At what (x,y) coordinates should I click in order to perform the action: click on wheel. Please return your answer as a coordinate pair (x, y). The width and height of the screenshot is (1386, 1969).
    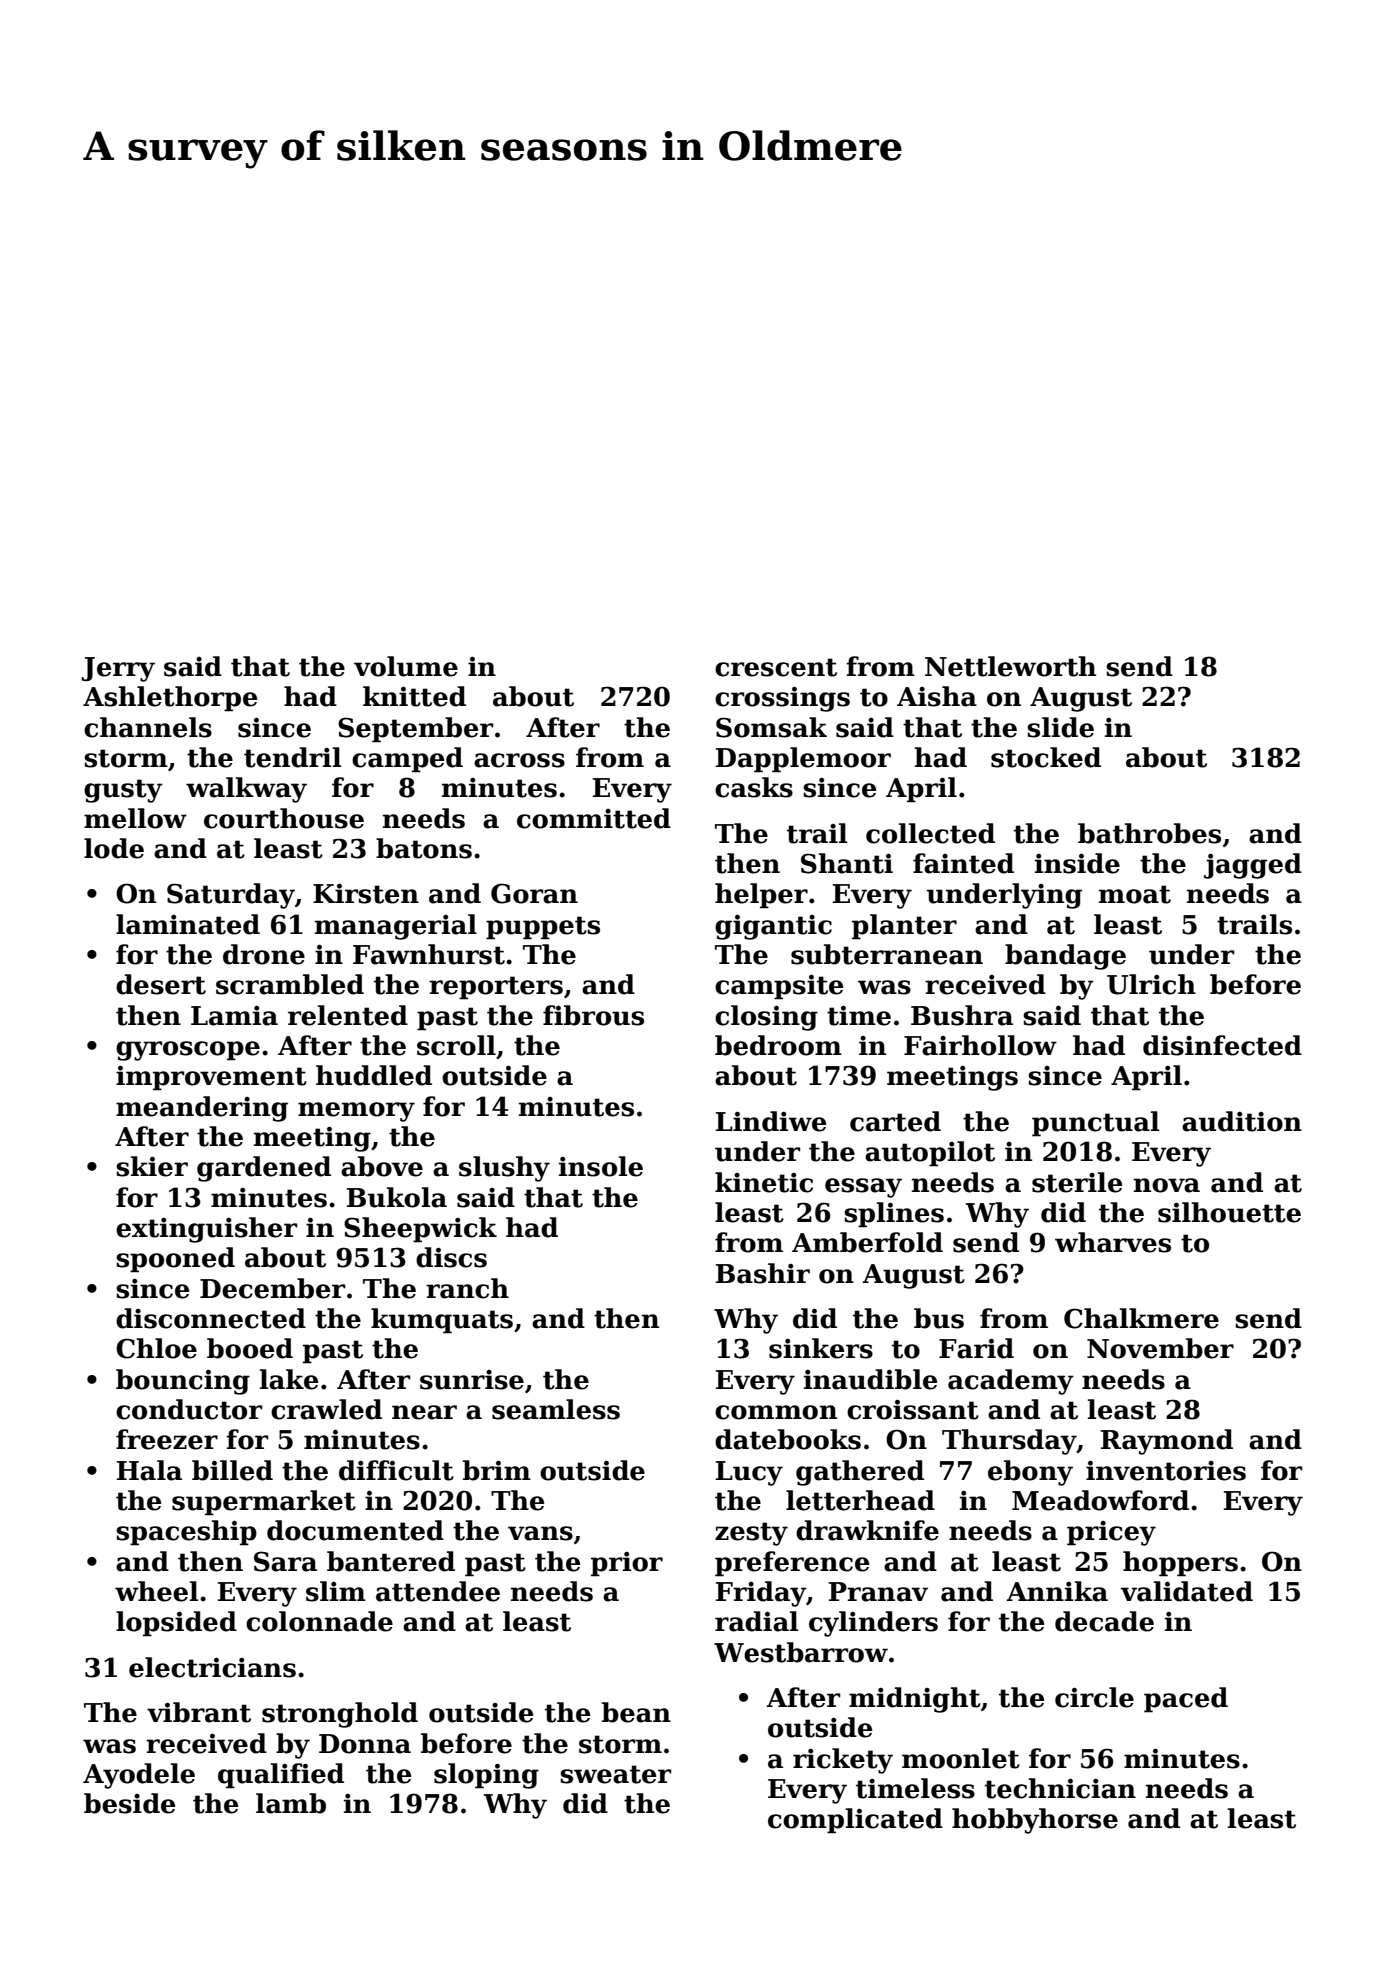
    Looking at the image, I should click on (156, 1591).
